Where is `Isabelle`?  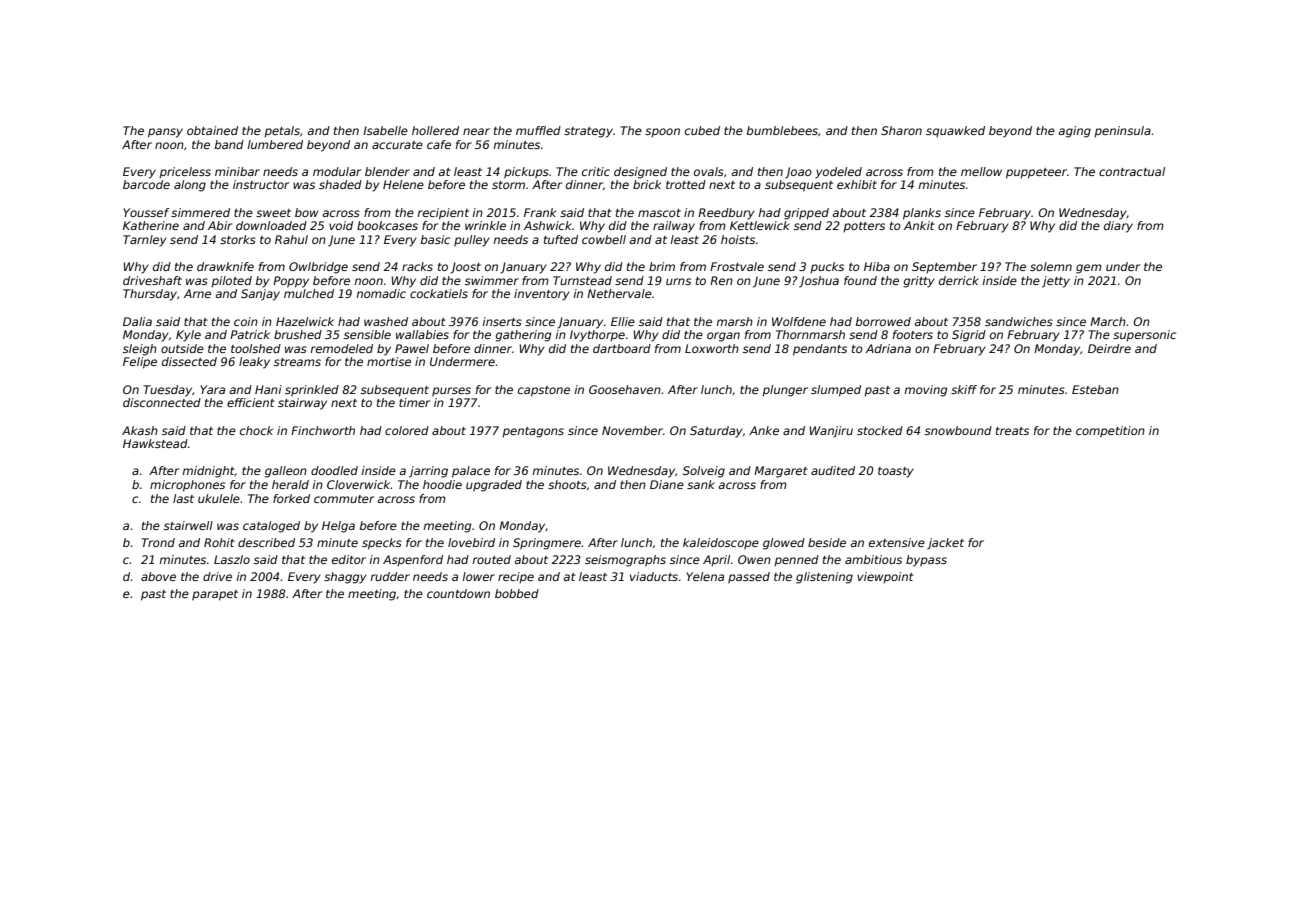
Isabelle is located at coordinates (385, 130).
